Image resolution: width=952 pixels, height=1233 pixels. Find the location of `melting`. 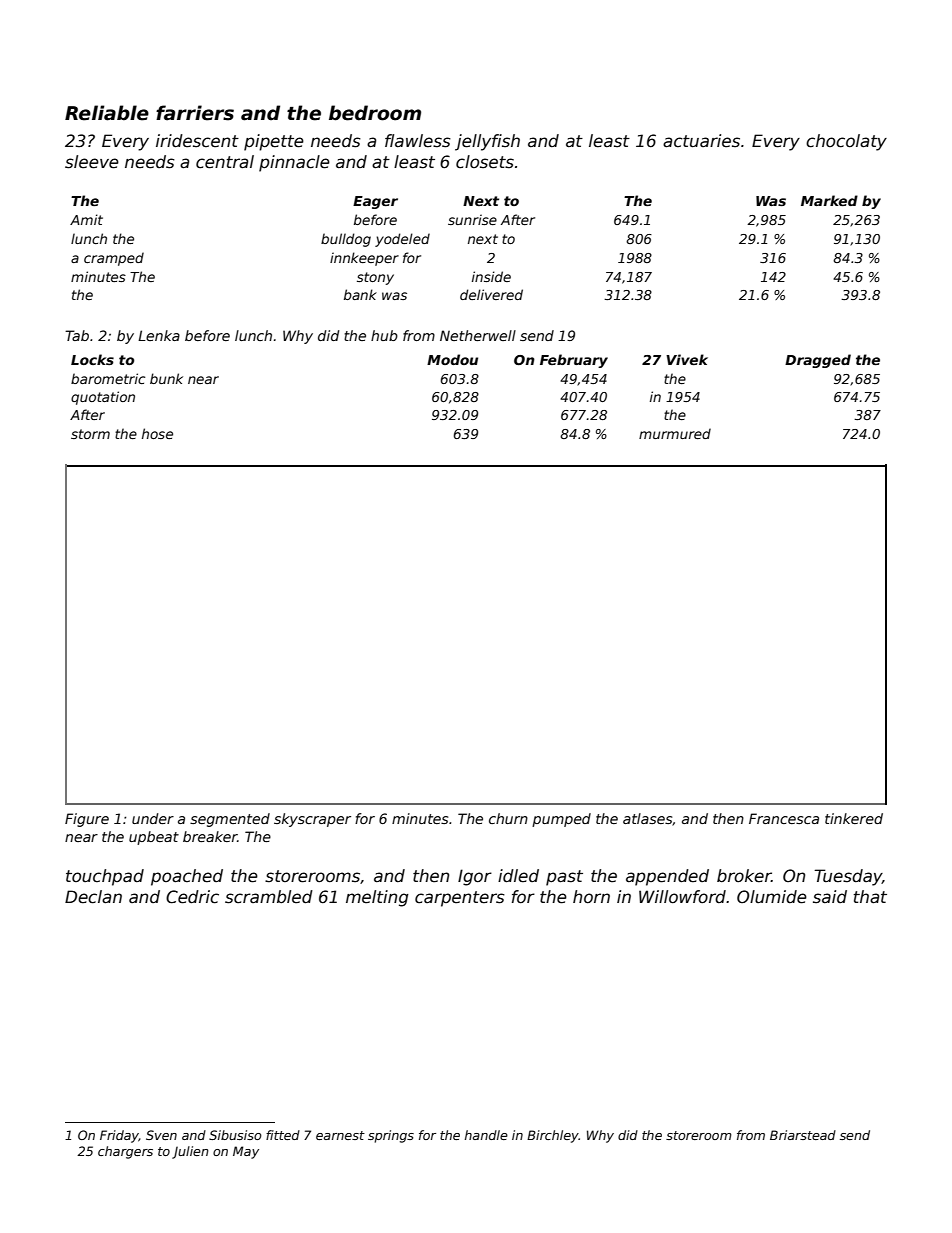

melting is located at coordinates (377, 898).
